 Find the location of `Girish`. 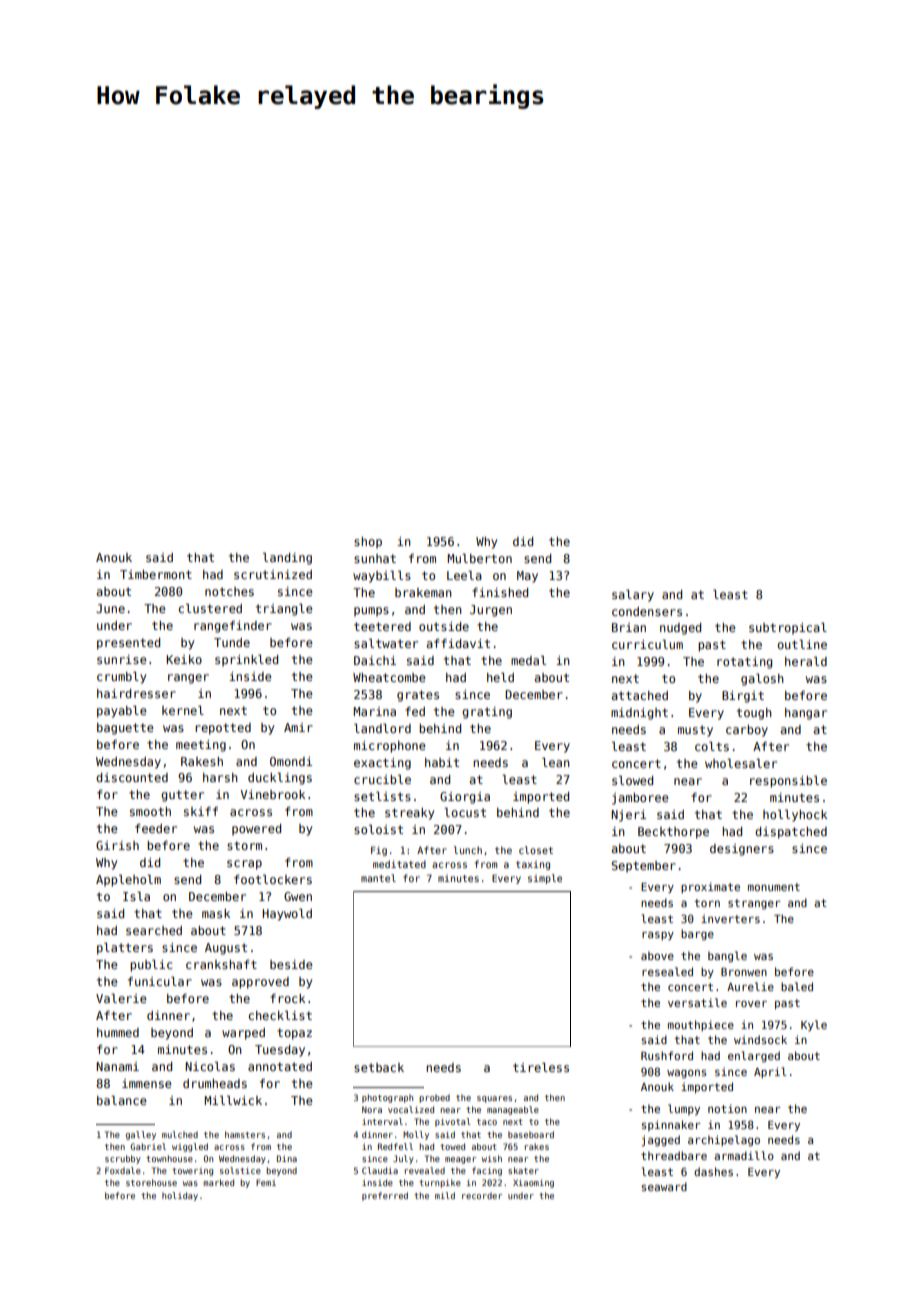

Girish is located at coordinates (117, 845).
